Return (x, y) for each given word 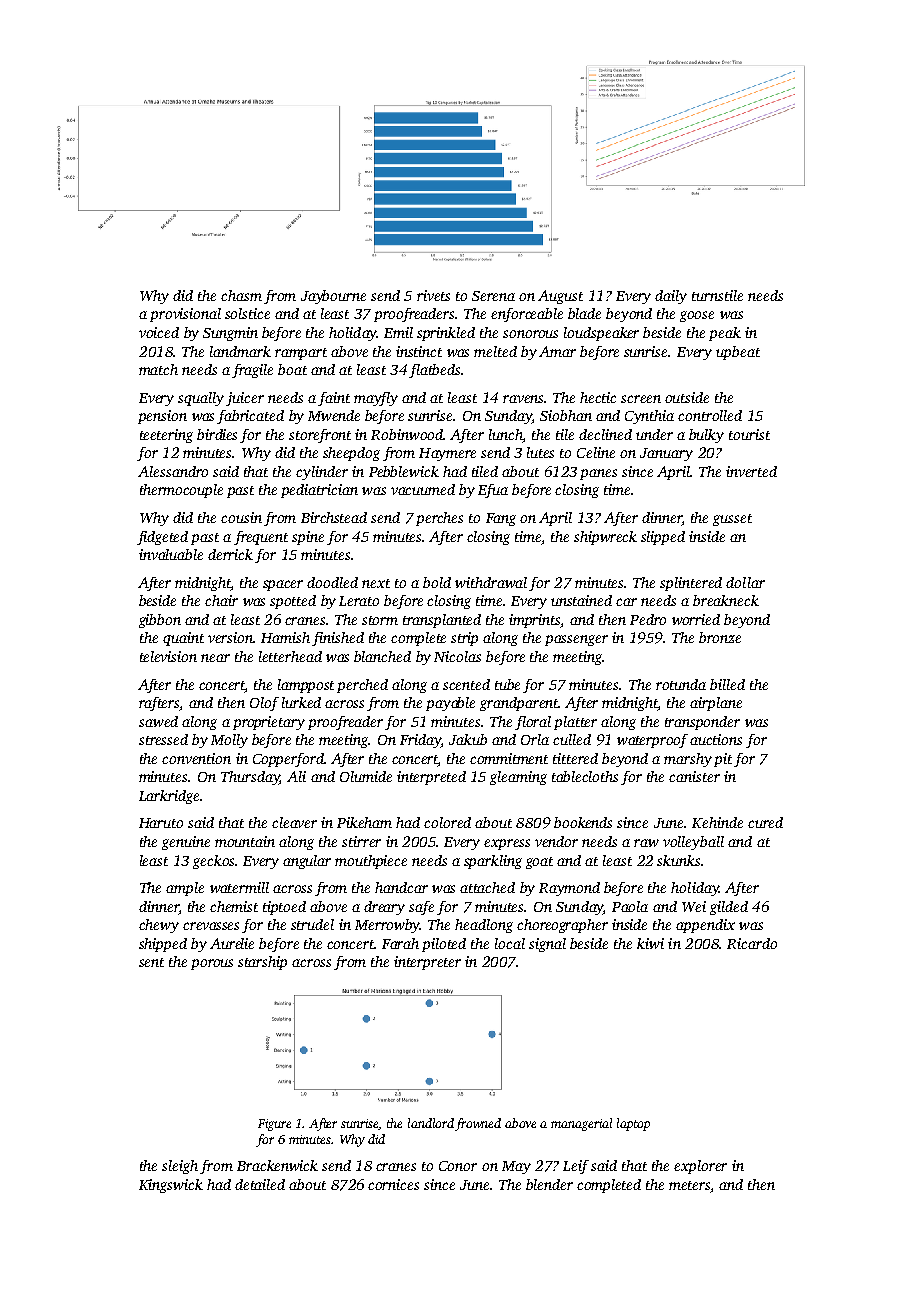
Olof (264, 704)
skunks (678, 860)
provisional (185, 315)
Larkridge (169, 797)
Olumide (366, 776)
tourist (749, 434)
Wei (694, 906)
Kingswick (171, 1186)
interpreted (431, 778)
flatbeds (434, 371)
